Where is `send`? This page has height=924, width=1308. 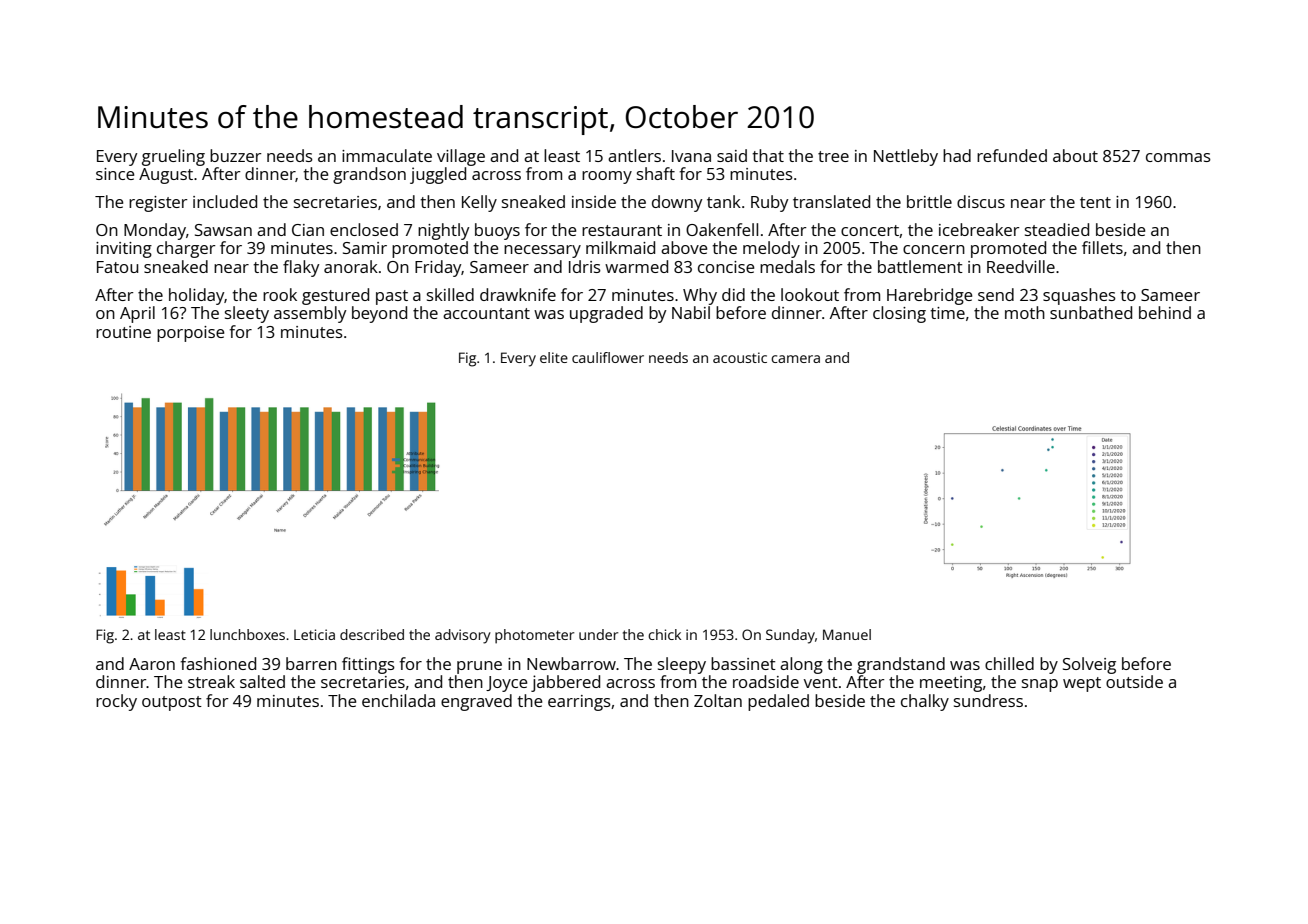 send is located at coordinates (996, 294).
